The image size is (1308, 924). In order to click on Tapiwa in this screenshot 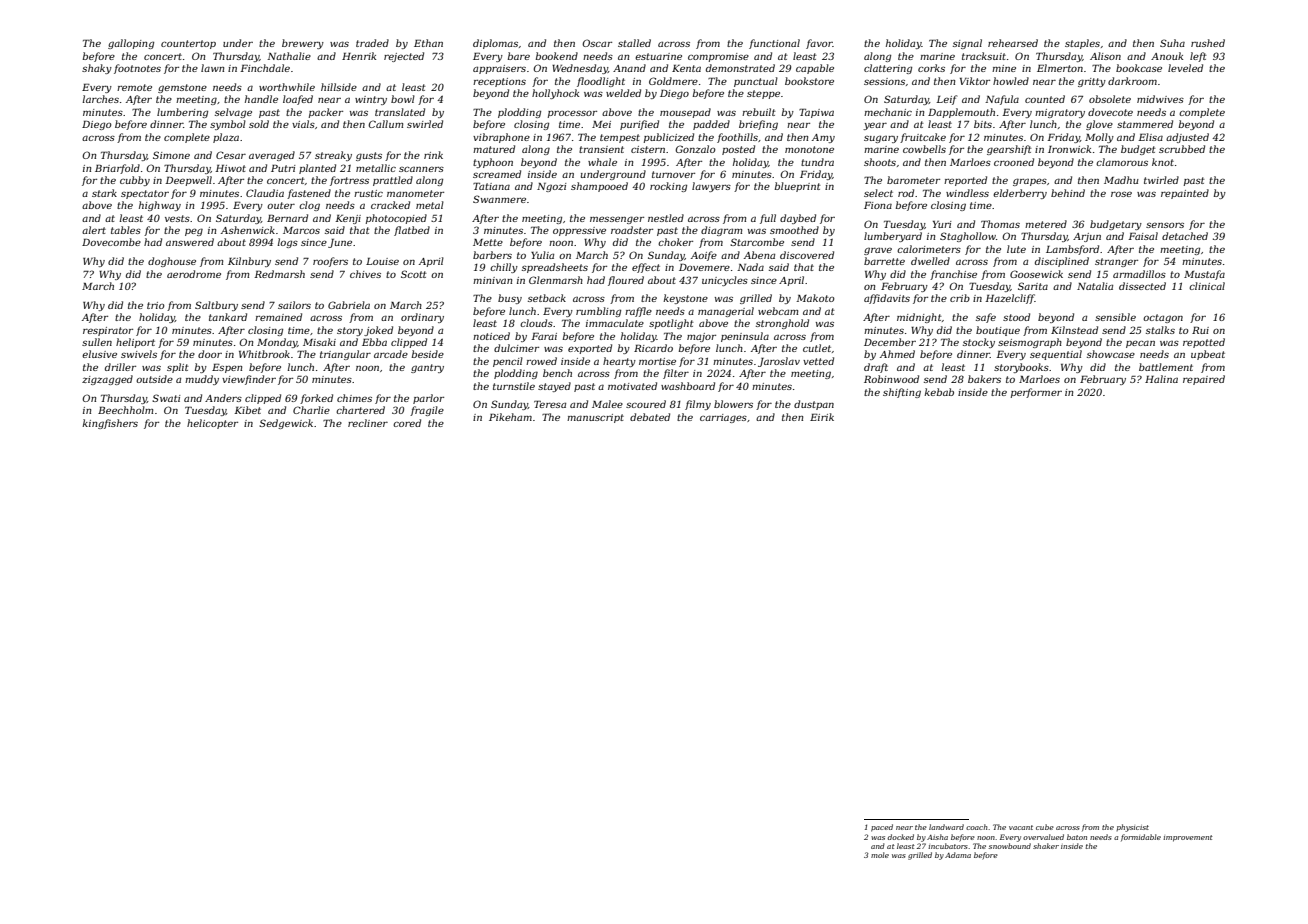, I will do `click(816, 113)`.
